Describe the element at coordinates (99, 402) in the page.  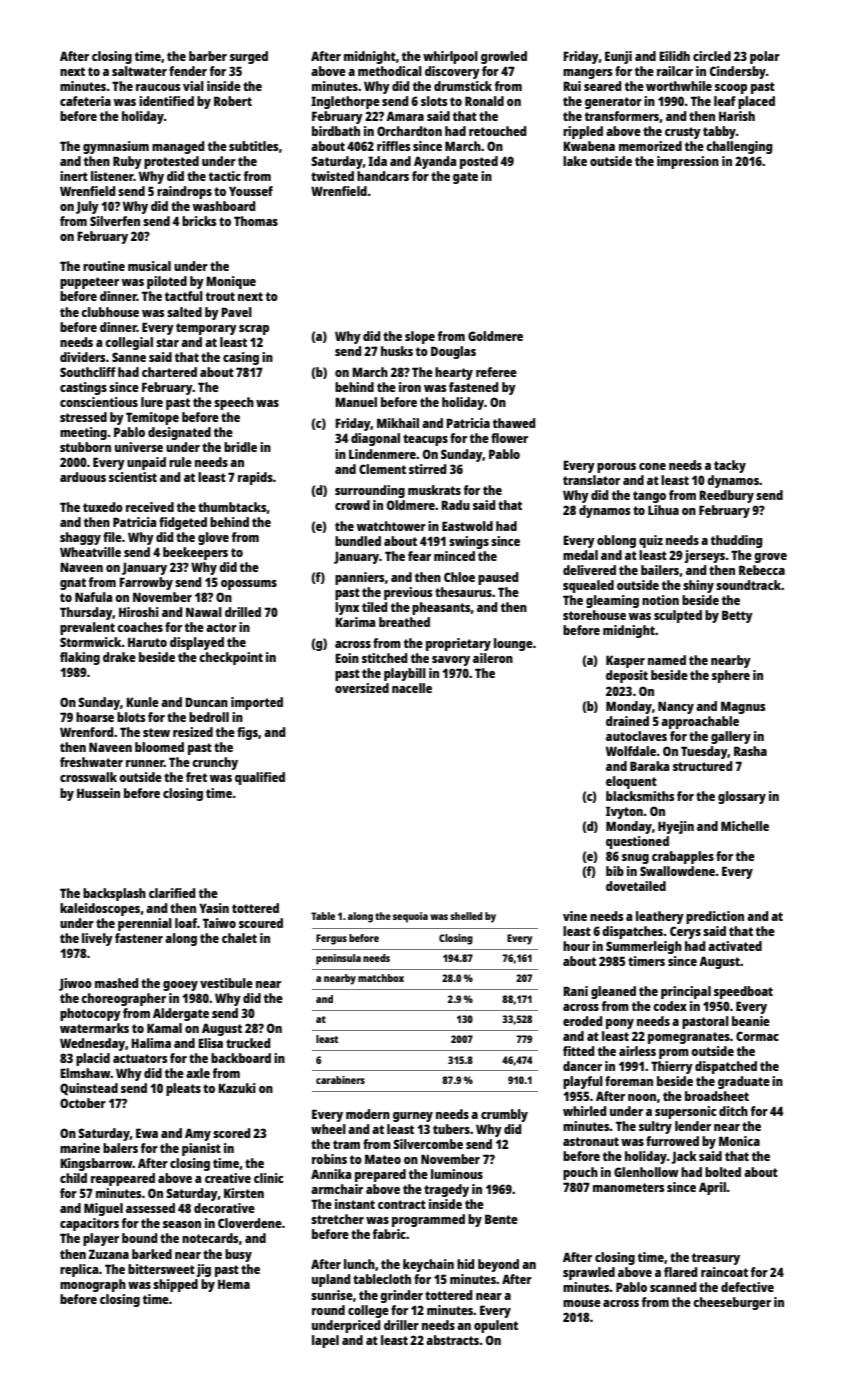
I see `conscientious` at that location.
